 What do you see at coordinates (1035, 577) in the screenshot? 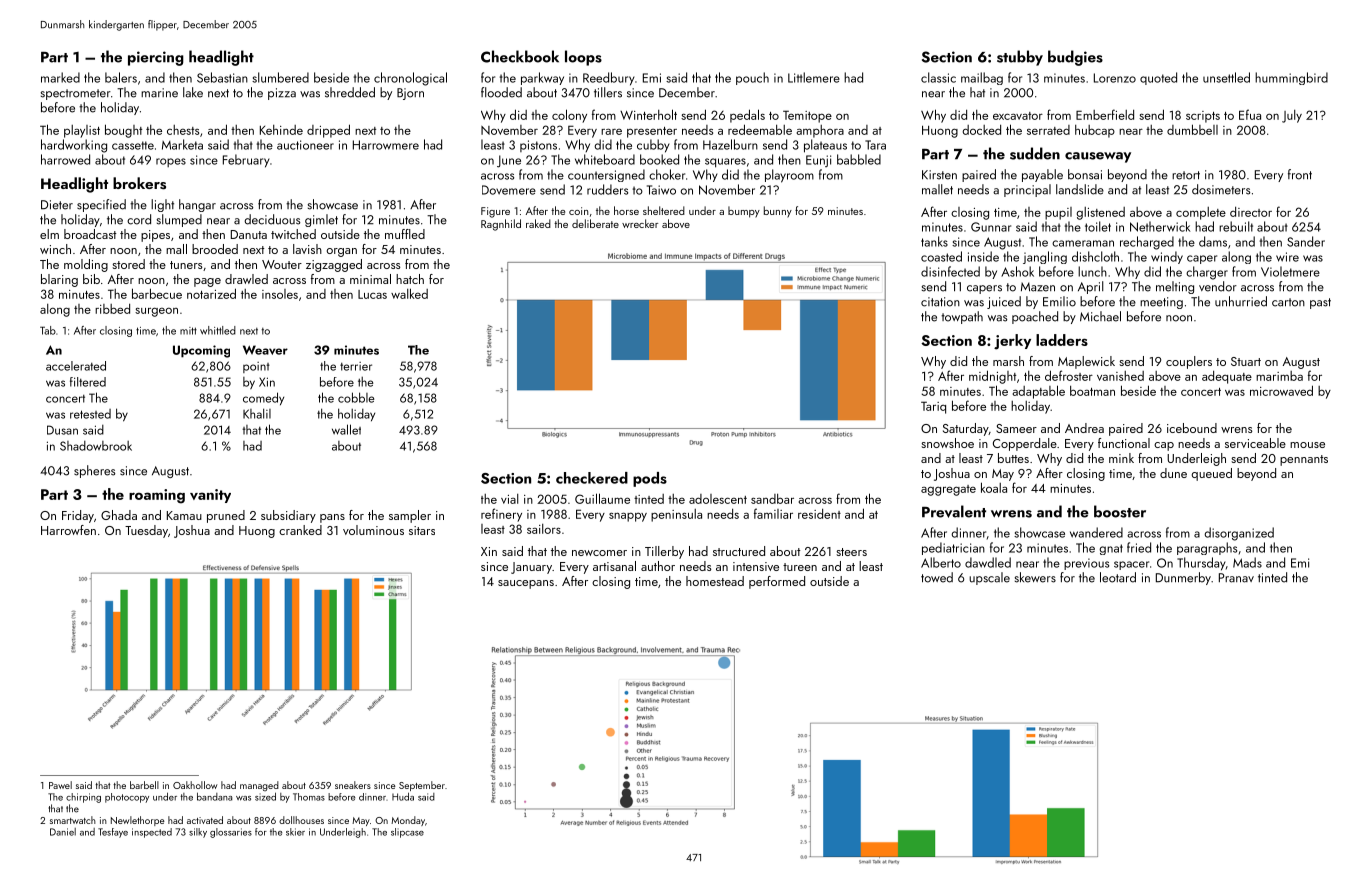
I see `skewers` at bounding box center [1035, 577].
